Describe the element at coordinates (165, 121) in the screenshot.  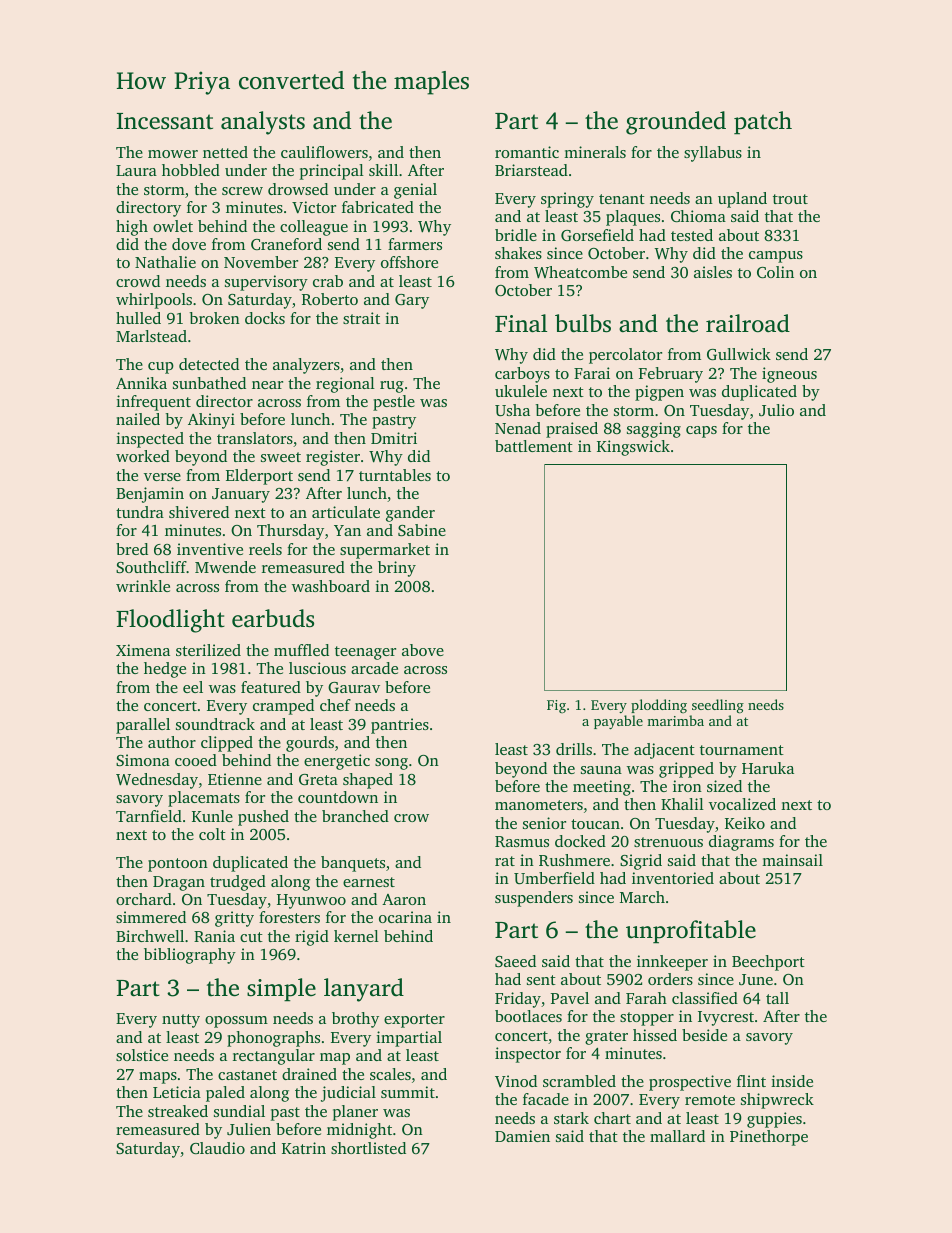
I see `Incessant` at that location.
